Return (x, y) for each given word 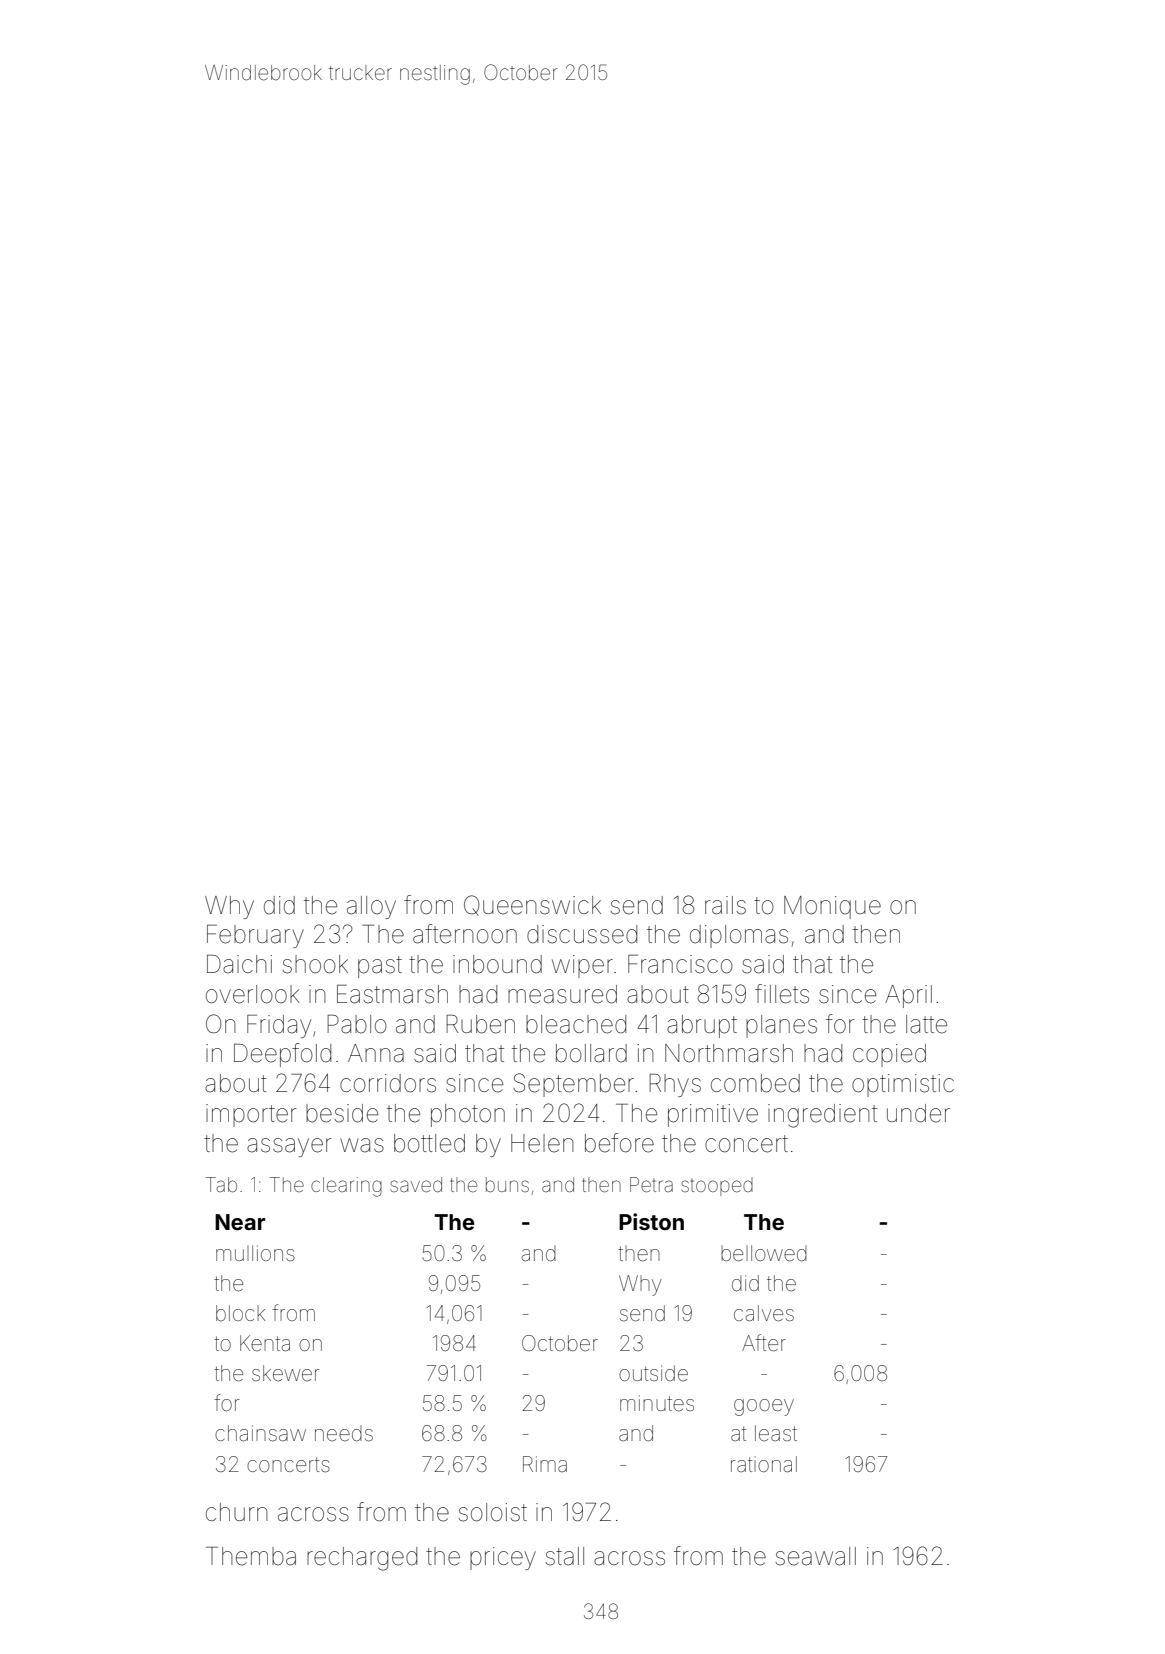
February (255, 936)
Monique (832, 907)
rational (764, 1464)
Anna (376, 1053)
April (908, 996)
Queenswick (532, 905)
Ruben (480, 1024)
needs (344, 1434)
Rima (545, 1464)
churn (237, 1512)
